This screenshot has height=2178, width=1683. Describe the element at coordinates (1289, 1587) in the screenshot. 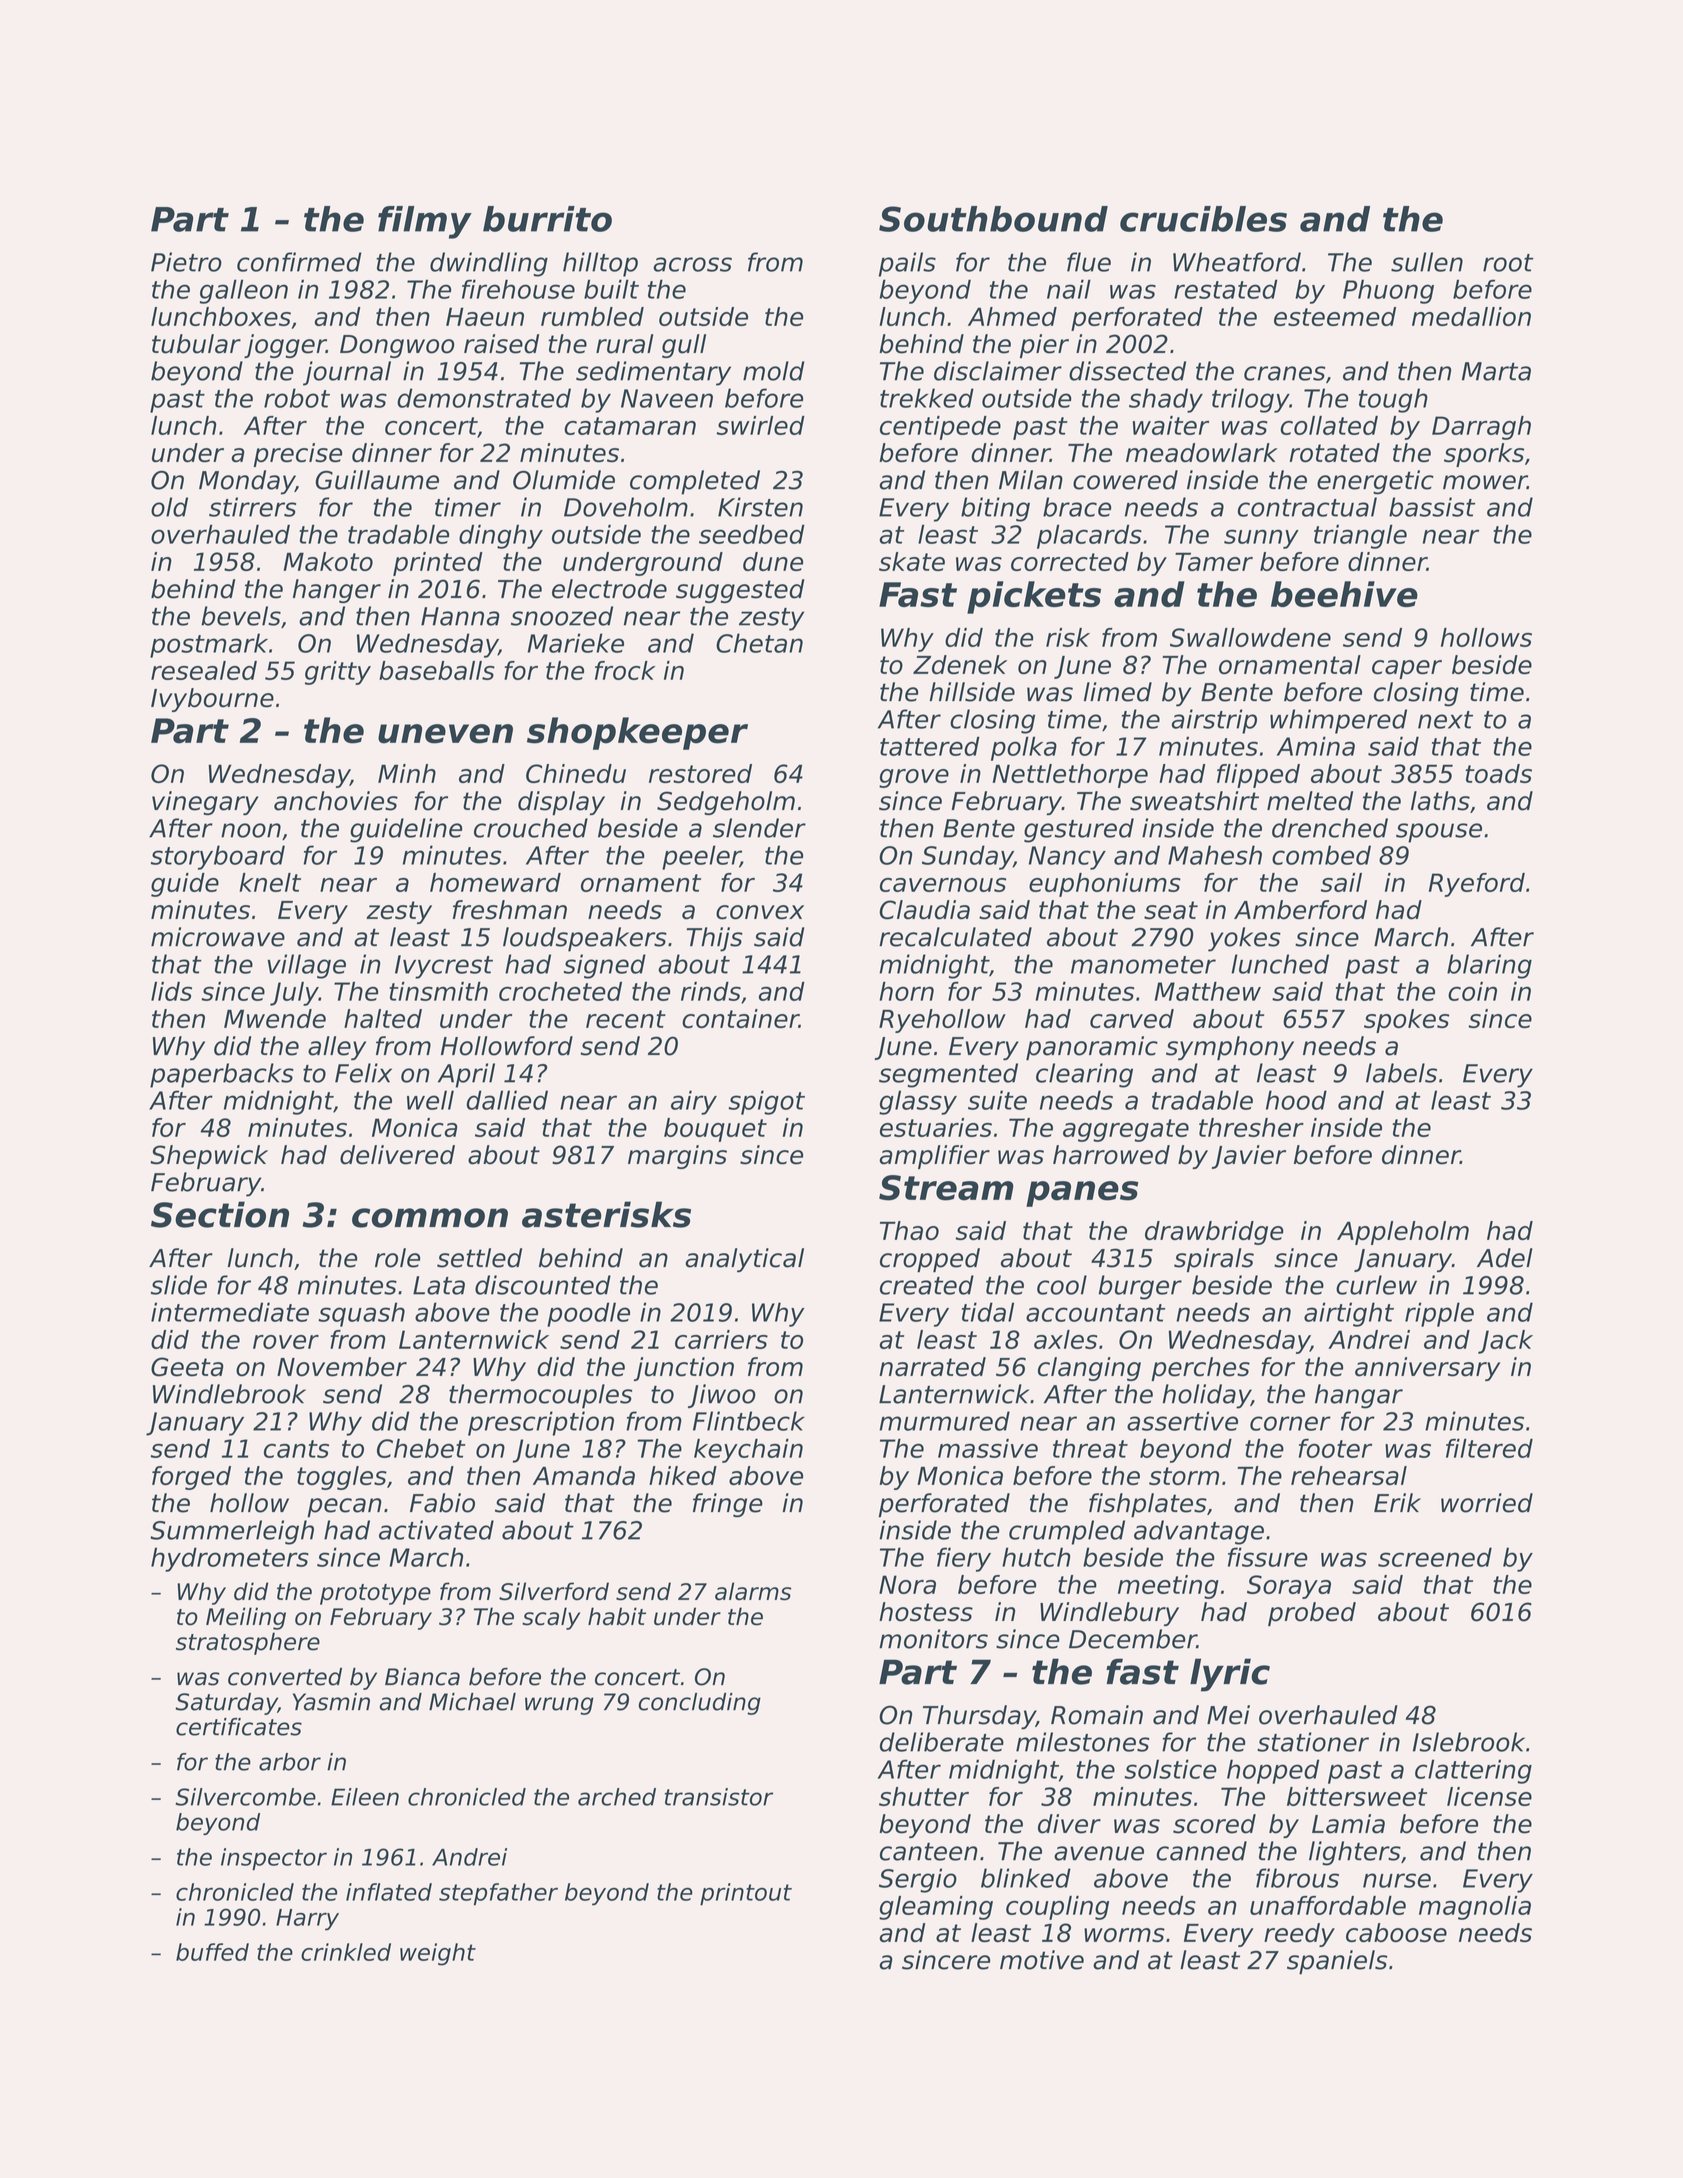

I see `Soraya` at that location.
